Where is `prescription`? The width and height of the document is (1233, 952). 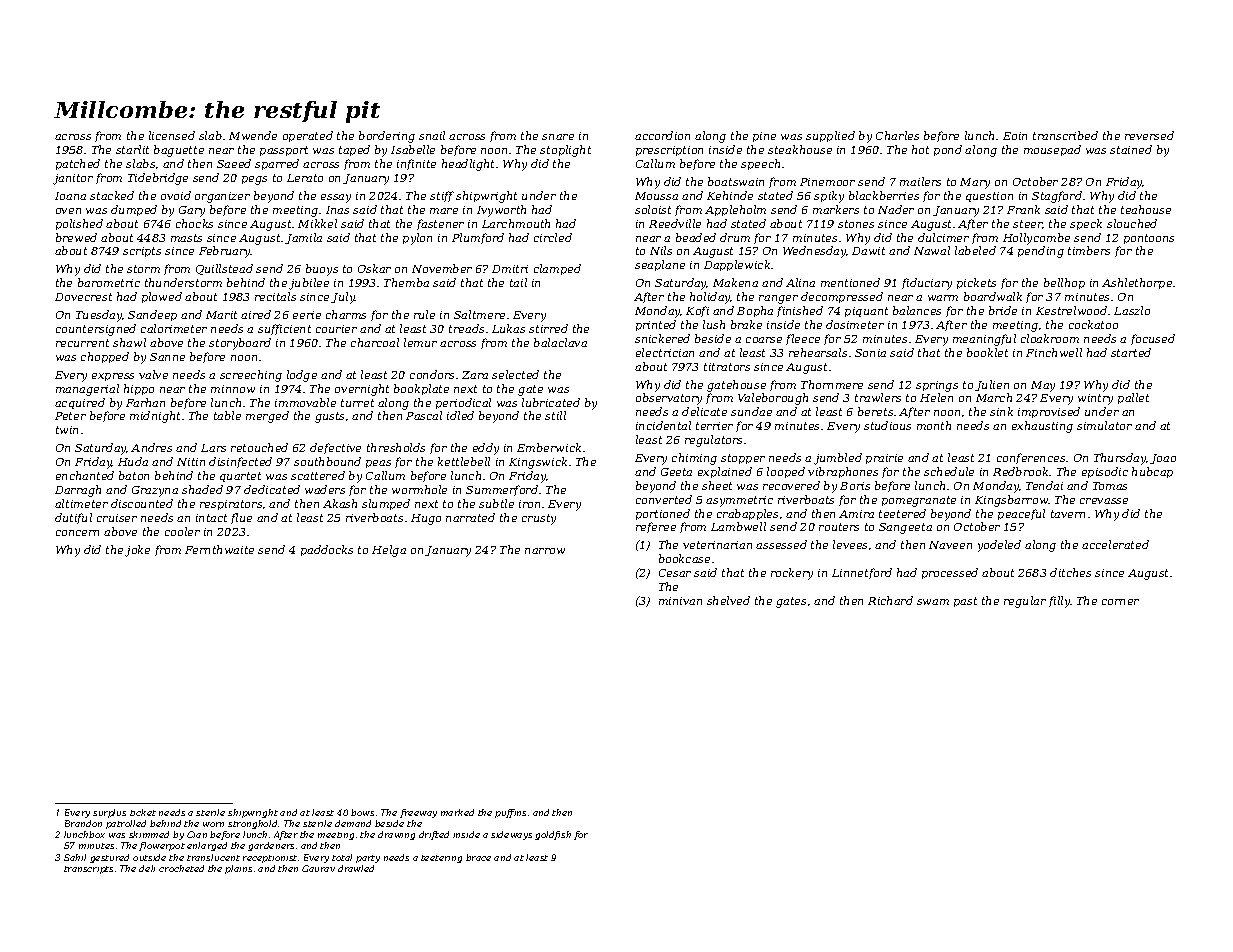 prescription is located at coordinates (669, 151).
